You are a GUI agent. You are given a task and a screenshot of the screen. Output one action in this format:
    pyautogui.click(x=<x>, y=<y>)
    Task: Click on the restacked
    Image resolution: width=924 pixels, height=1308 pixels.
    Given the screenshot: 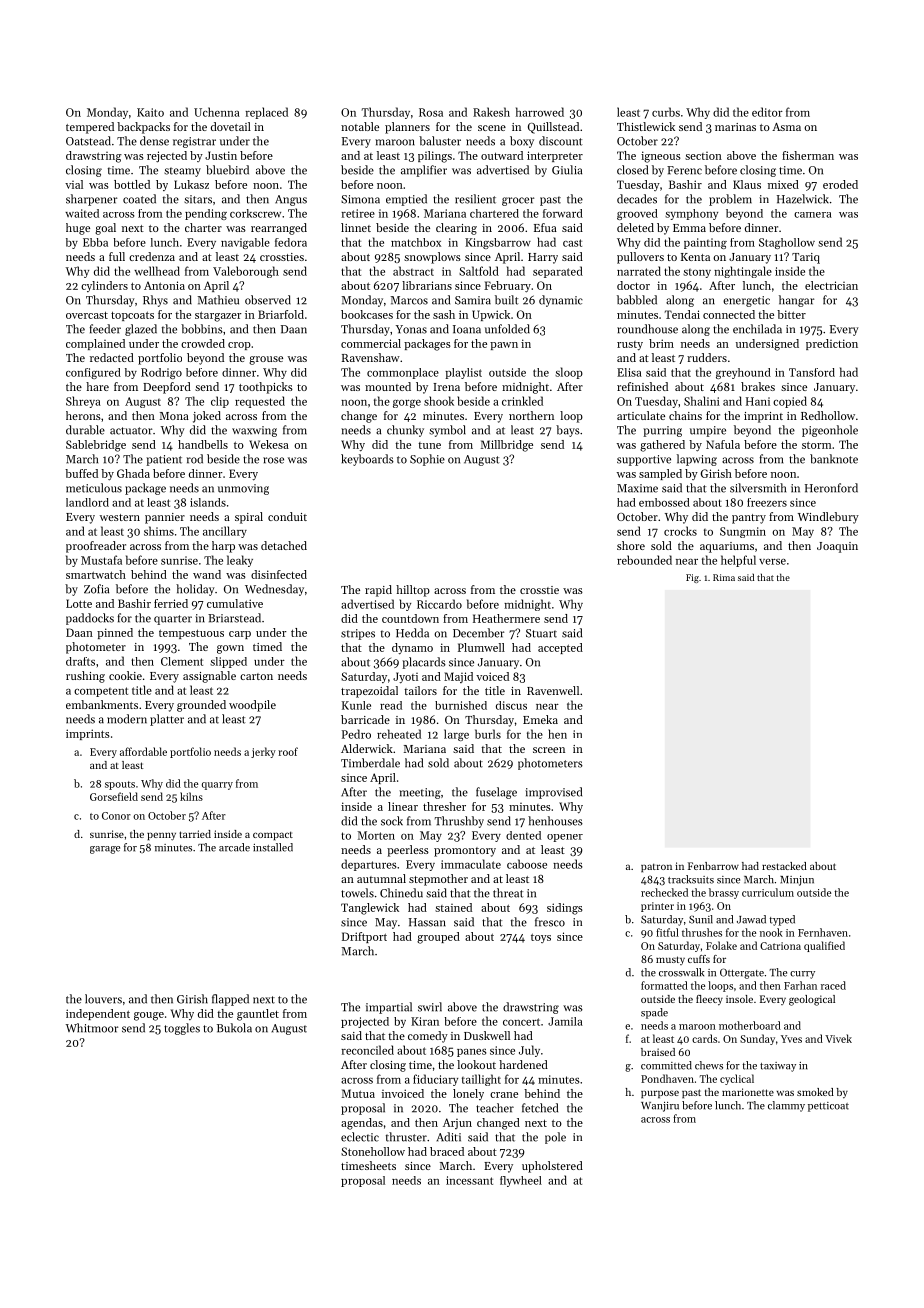 What is the action you would take?
    pyautogui.click(x=784, y=866)
